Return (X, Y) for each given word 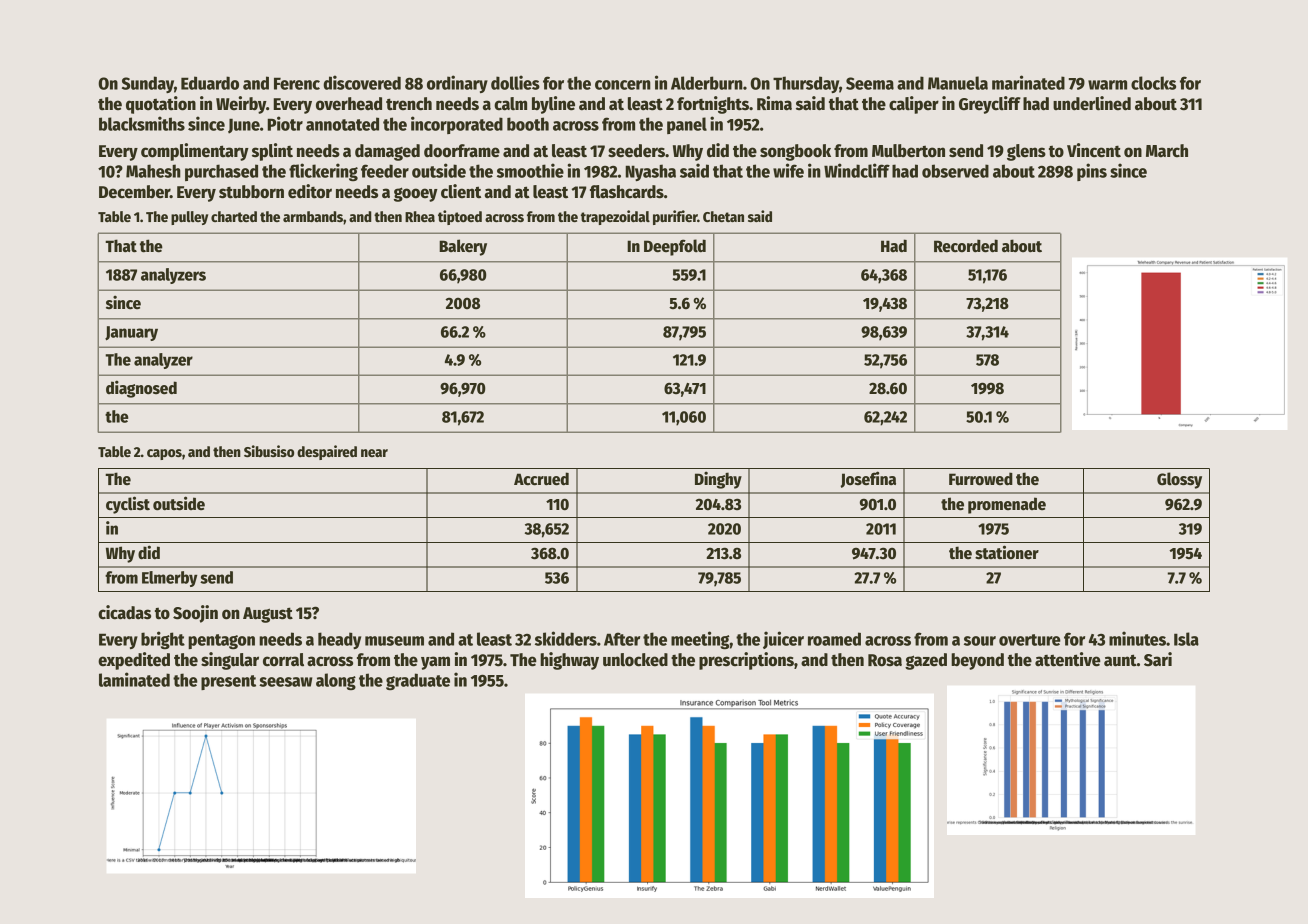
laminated (134, 679)
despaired (327, 452)
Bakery (463, 247)
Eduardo (210, 83)
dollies (515, 82)
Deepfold (675, 247)
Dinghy (718, 480)
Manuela (958, 83)
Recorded (966, 246)
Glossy (1179, 480)
